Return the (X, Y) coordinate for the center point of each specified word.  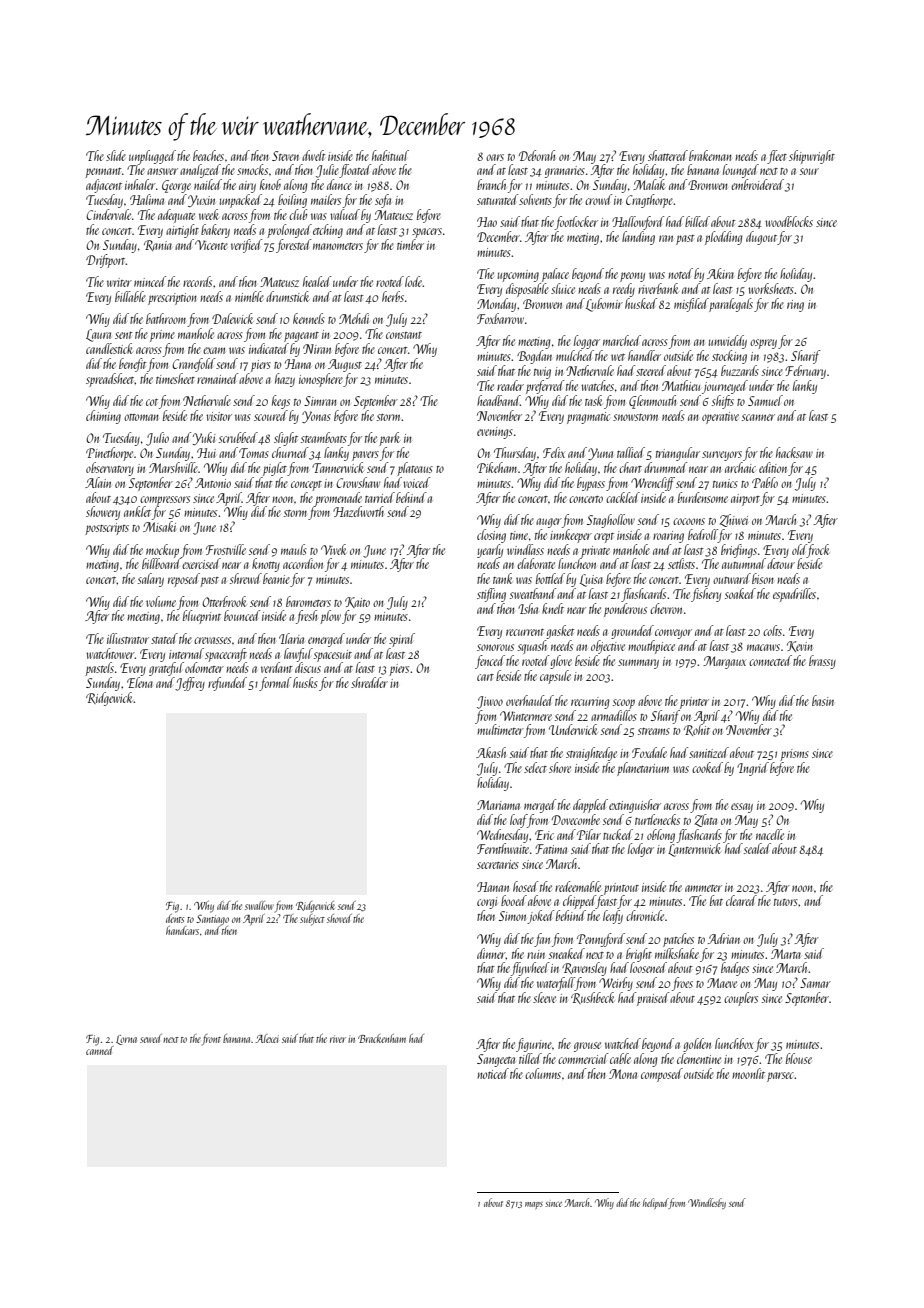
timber (410, 244)
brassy (822, 662)
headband (498, 400)
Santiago (212, 920)
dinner (491, 953)
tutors (786, 902)
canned (100, 1050)
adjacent (104, 186)
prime (162, 336)
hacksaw (794, 452)
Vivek (333, 549)
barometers (308, 601)
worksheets (771, 288)
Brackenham (382, 1038)
